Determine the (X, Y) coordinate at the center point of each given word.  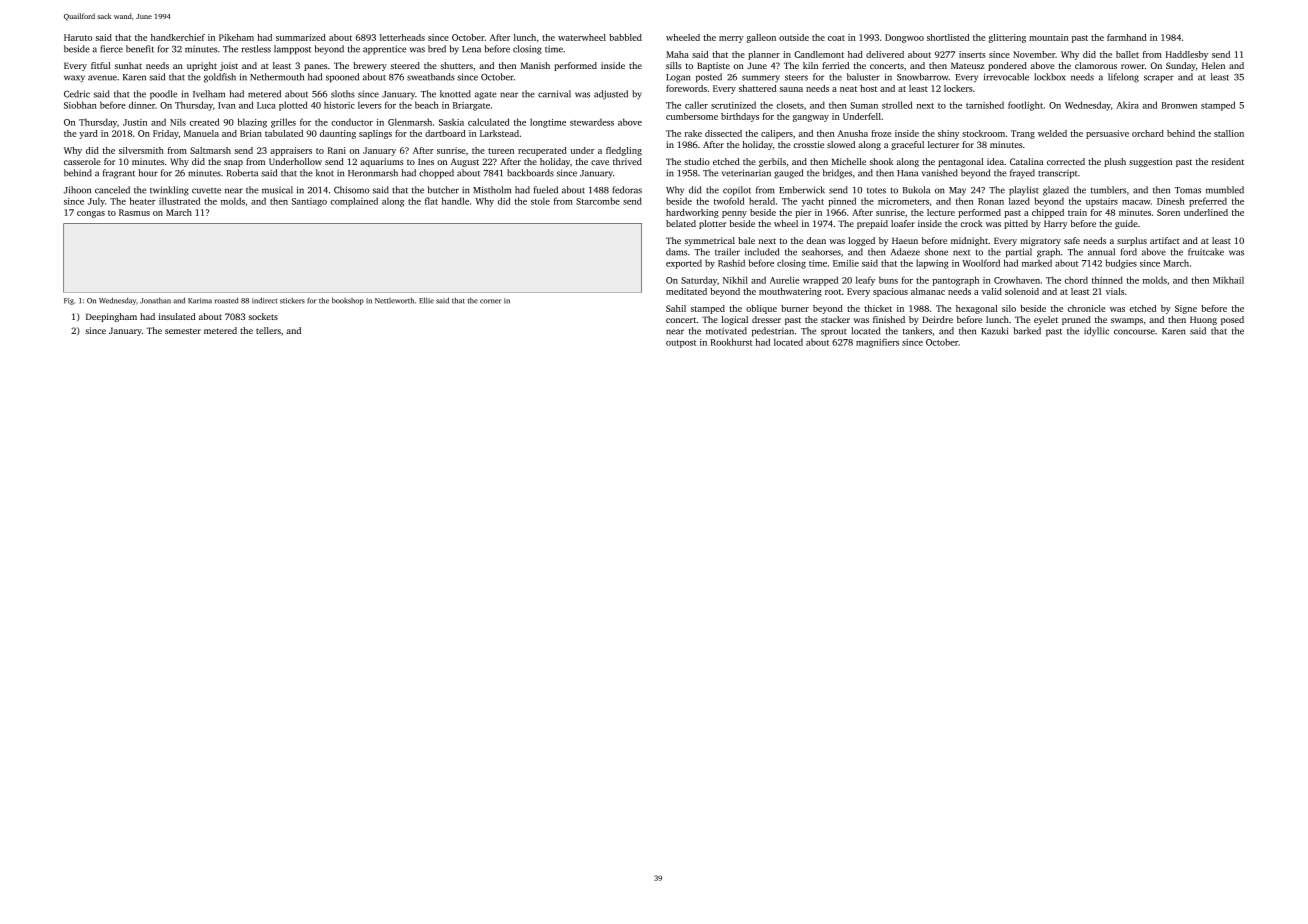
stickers (292, 301)
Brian (251, 133)
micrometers (903, 201)
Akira (1127, 105)
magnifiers (877, 343)
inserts (972, 54)
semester (183, 331)
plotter (712, 224)
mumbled (1225, 190)
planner (764, 55)
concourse (1134, 332)
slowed (841, 144)
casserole (82, 161)
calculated (489, 122)
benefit (140, 49)
